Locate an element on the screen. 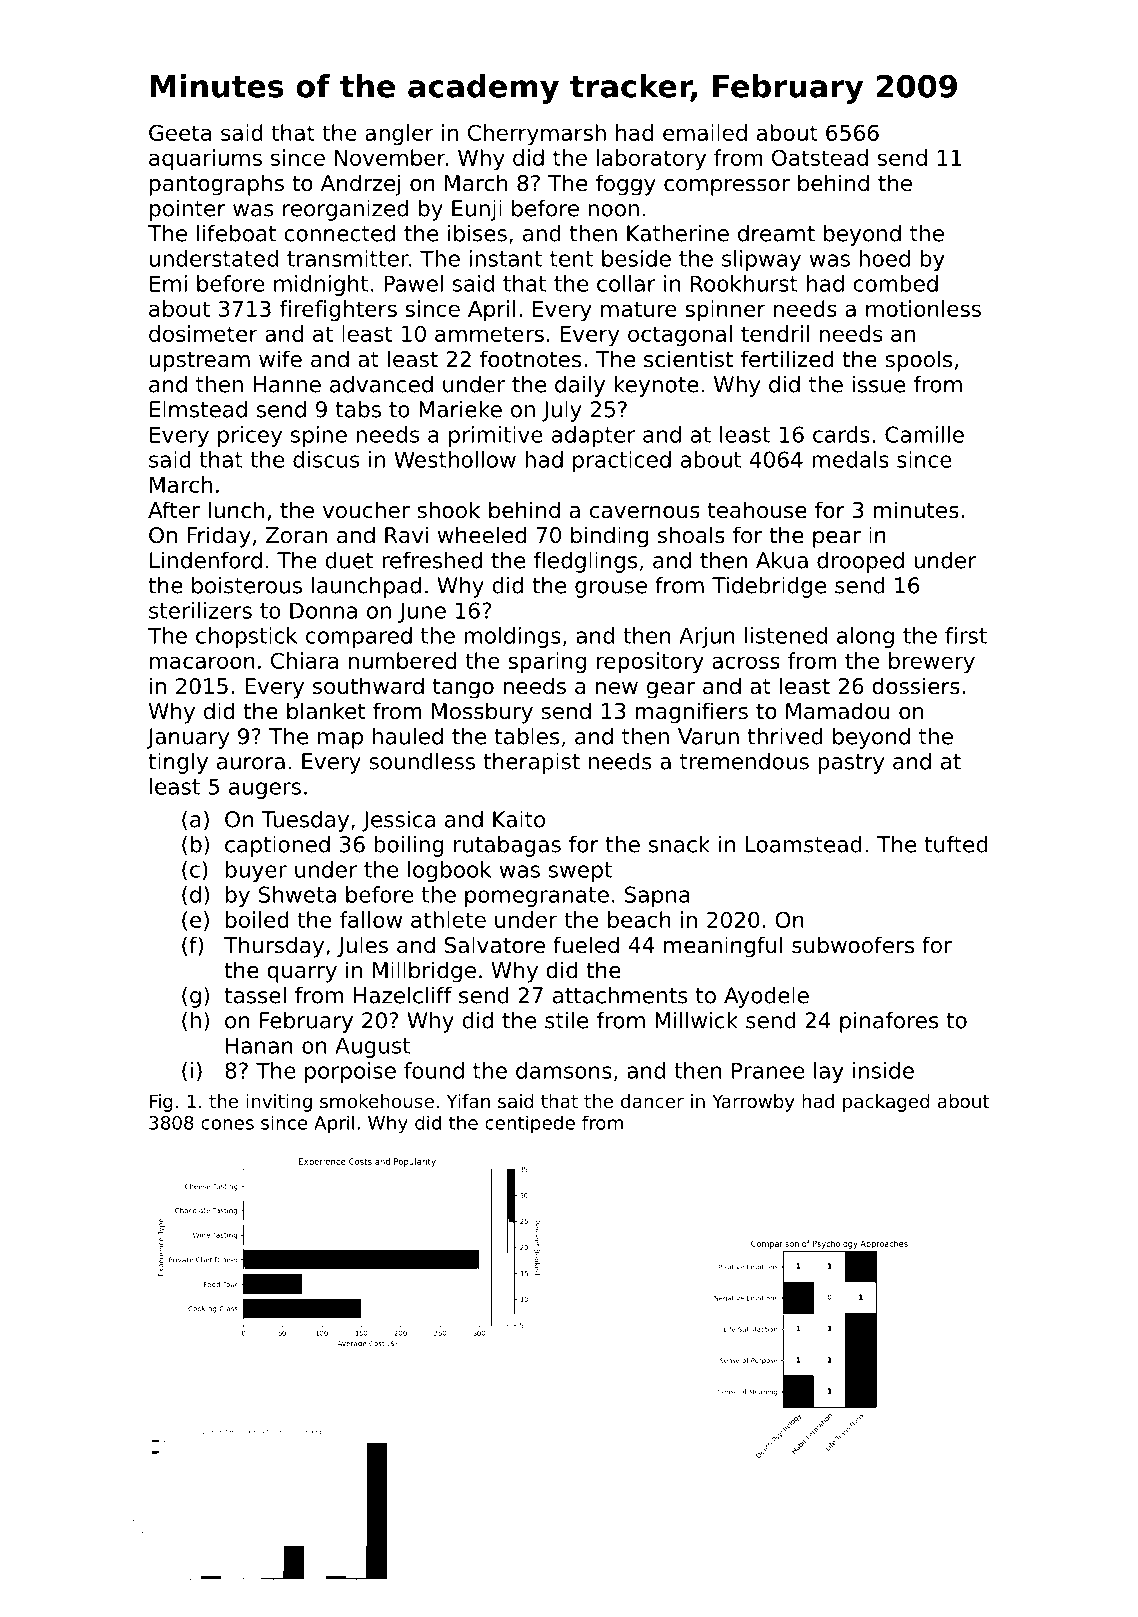  Geeta is located at coordinates (180, 132).
